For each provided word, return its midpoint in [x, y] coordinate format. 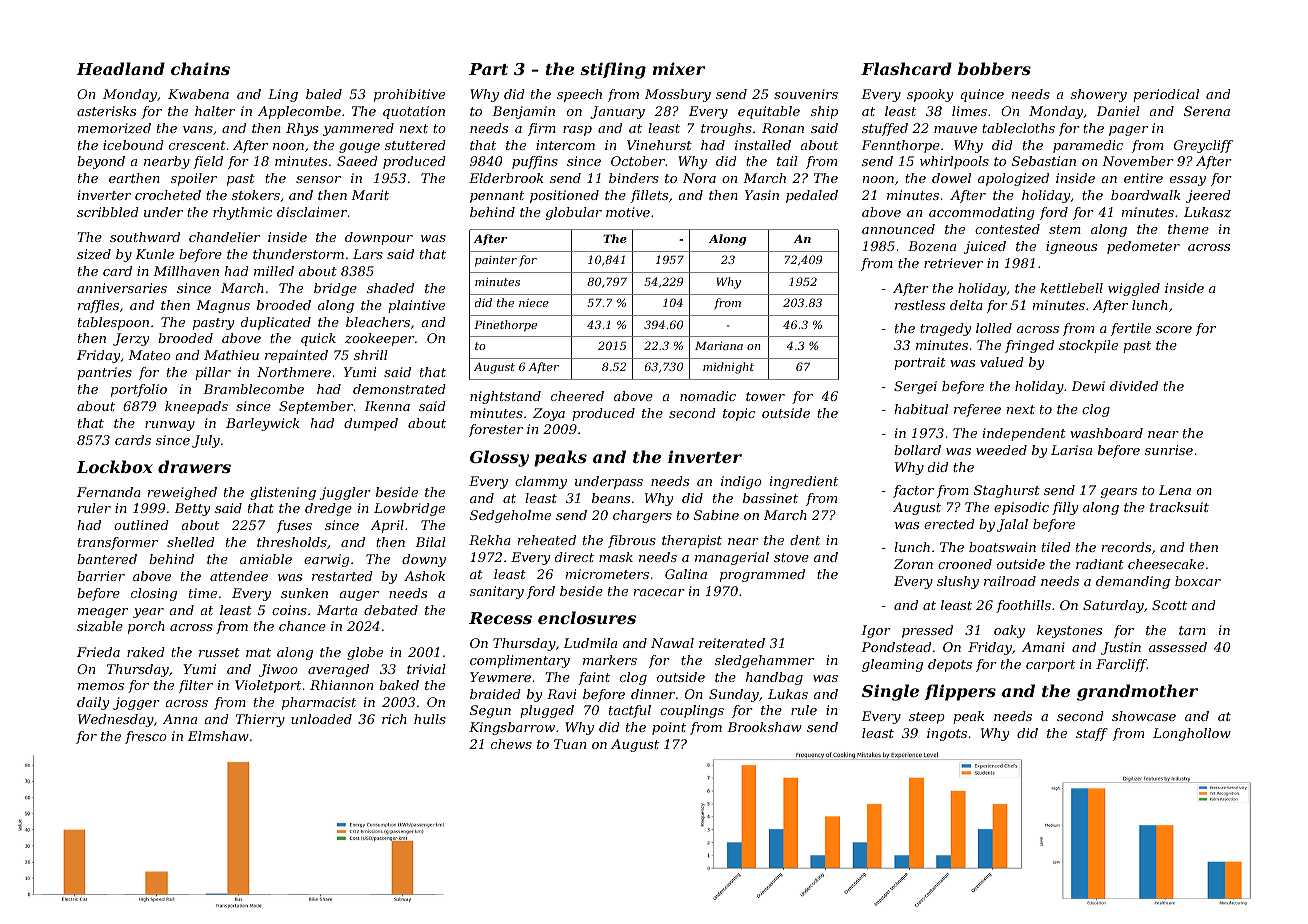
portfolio [139, 390]
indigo [741, 482]
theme [1188, 229]
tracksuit [1179, 507]
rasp [577, 131]
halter [215, 111]
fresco [146, 737]
